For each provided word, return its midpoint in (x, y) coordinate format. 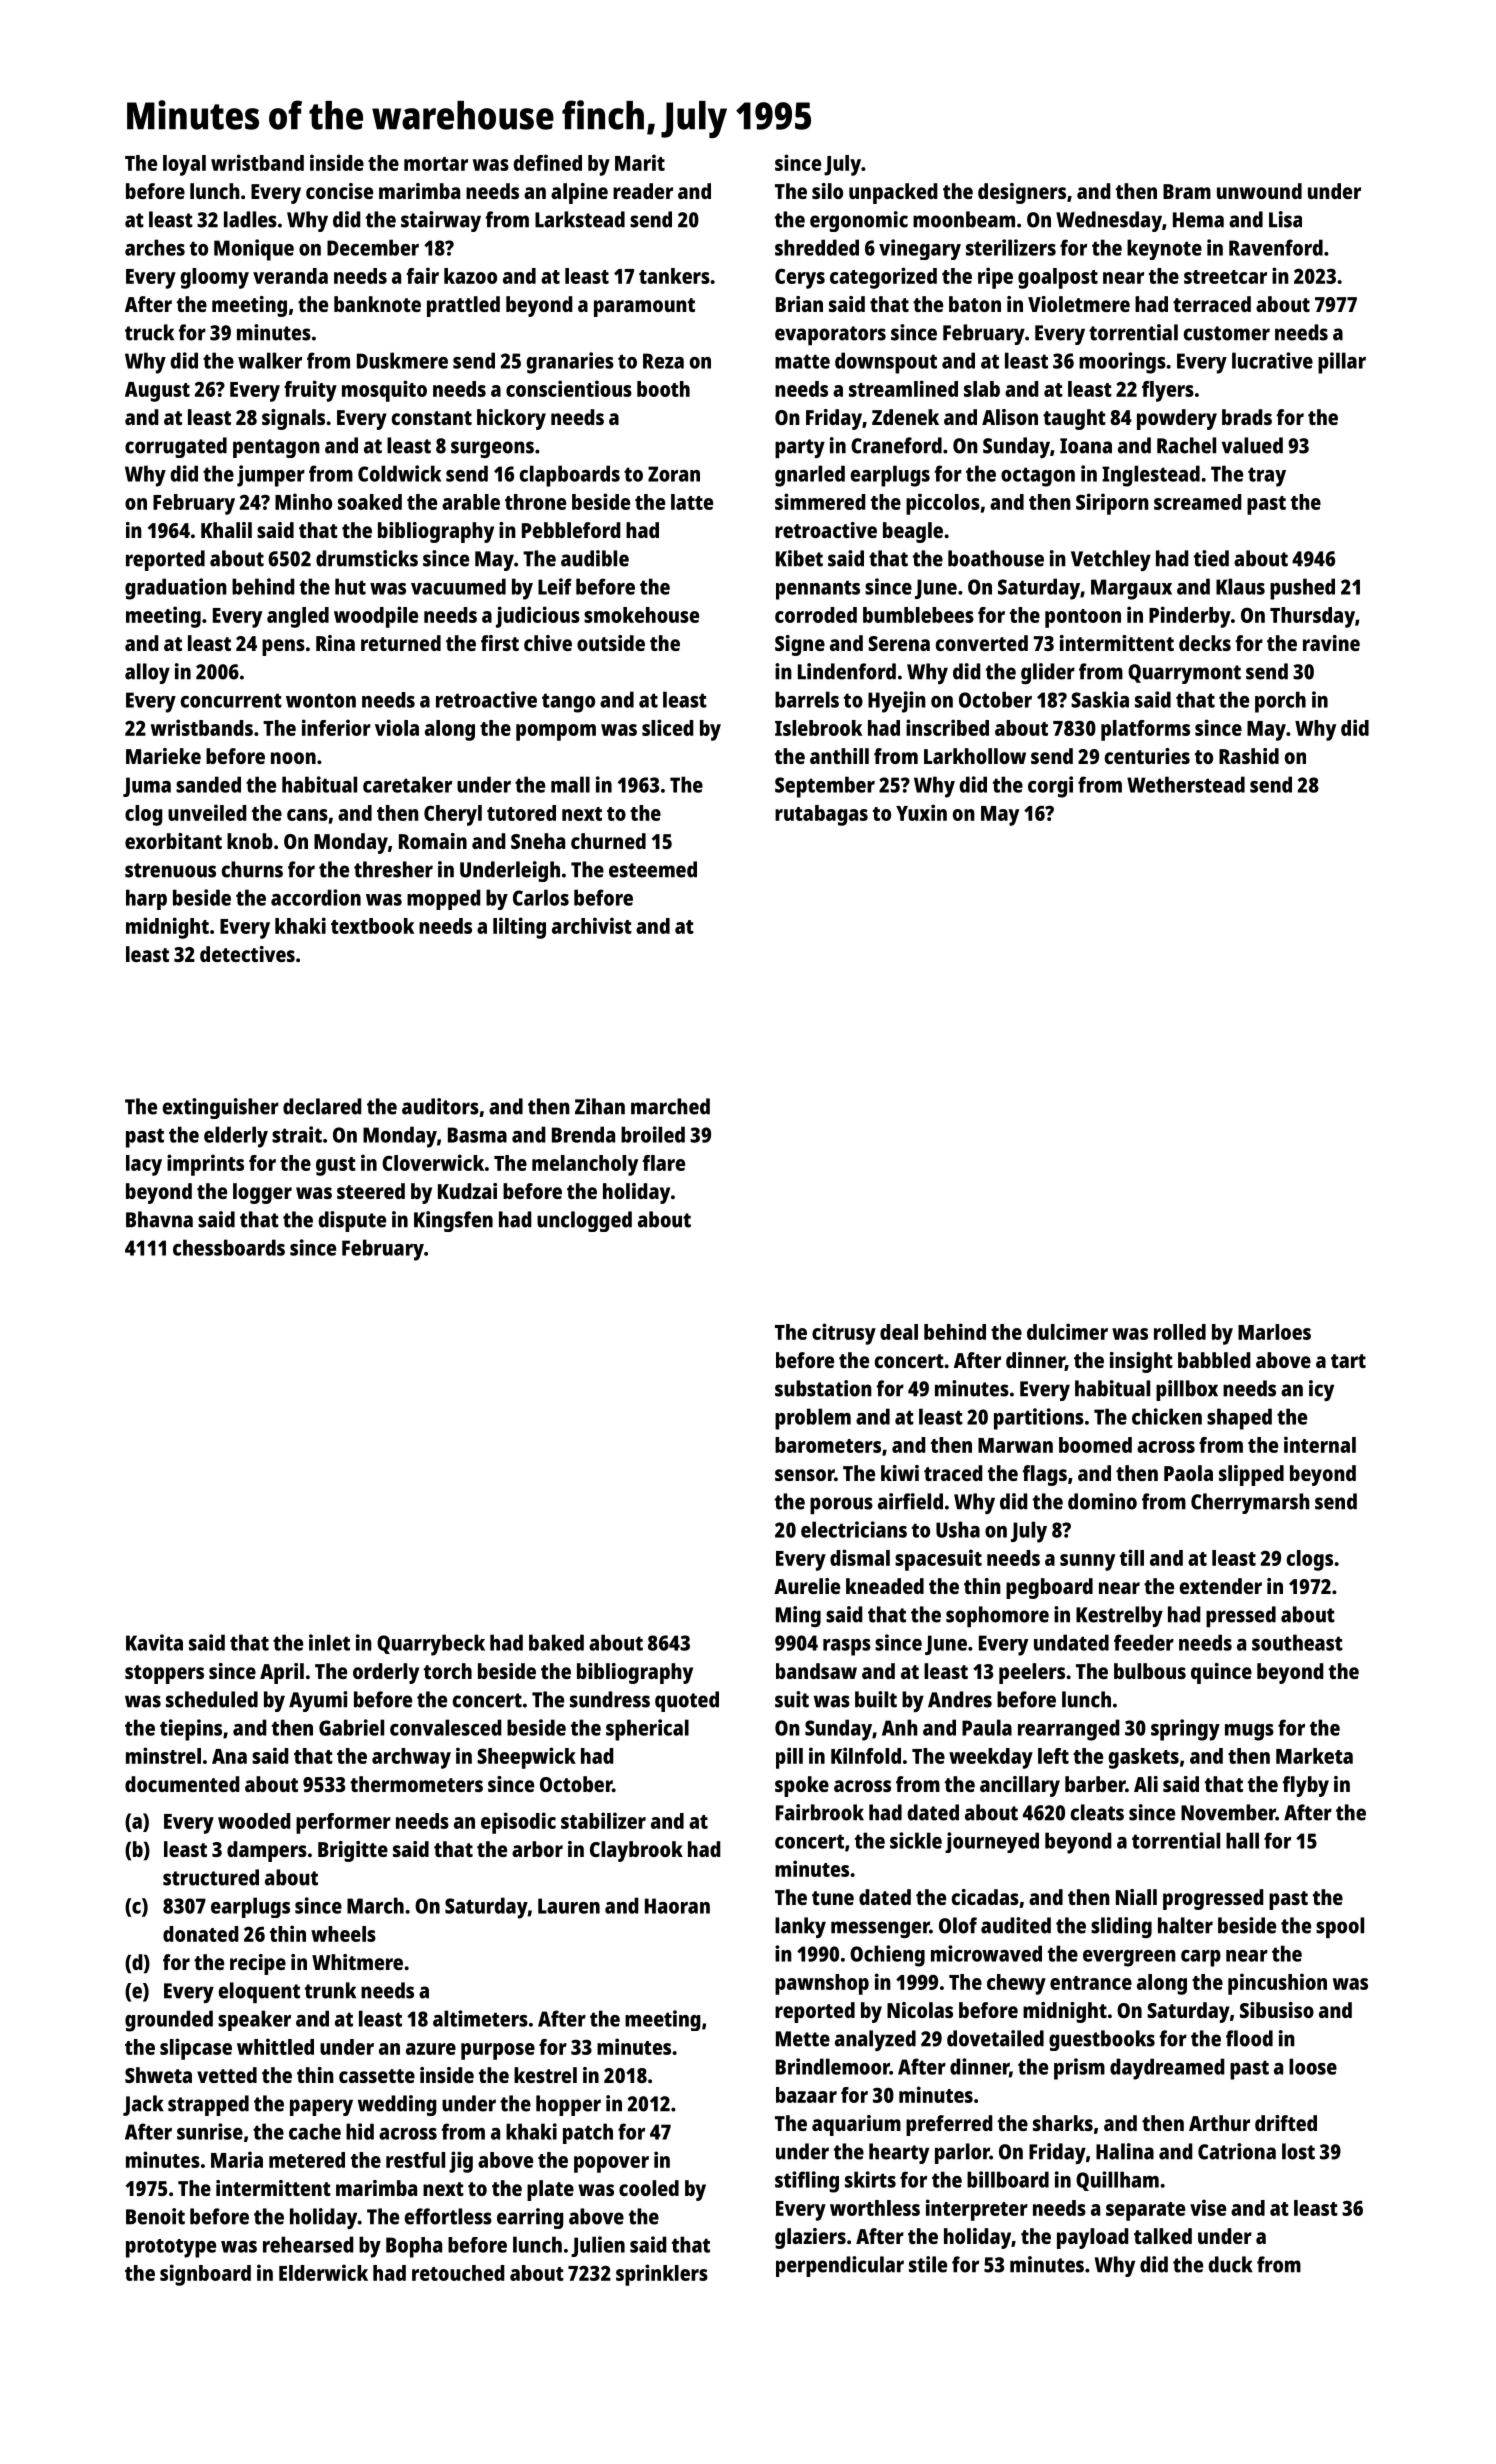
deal (899, 1332)
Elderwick (323, 2272)
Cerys (800, 278)
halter (1185, 1925)
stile (928, 2264)
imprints (205, 1165)
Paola (1188, 1473)
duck (1230, 2264)
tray (1267, 477)
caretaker (407, 784)
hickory (511, 419)
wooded (254, 1821)
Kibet (799, 558)
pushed (1302, 589)
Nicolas (920, 2010)
